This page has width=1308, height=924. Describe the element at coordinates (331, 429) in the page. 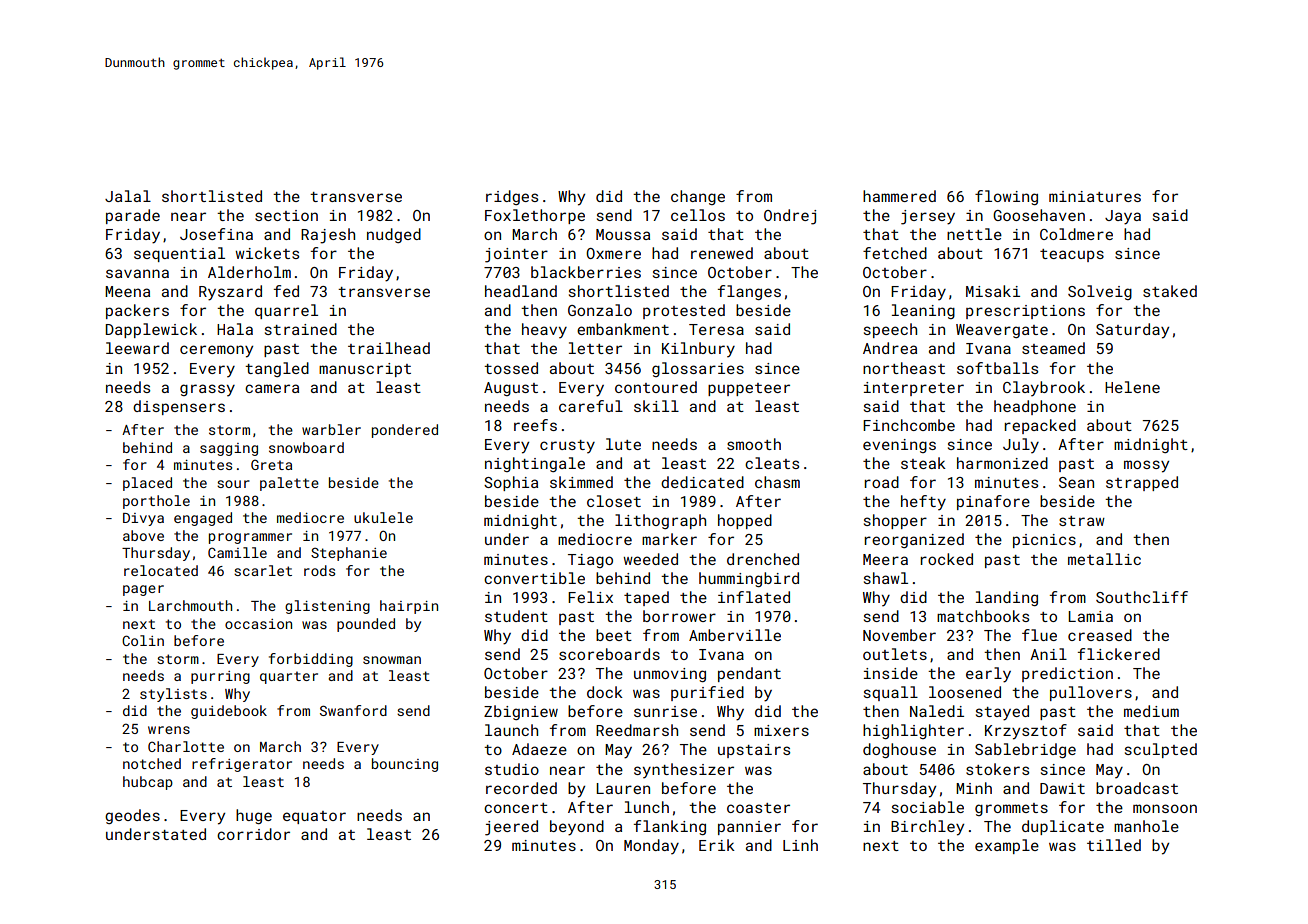

I see `warbler` at that location.
